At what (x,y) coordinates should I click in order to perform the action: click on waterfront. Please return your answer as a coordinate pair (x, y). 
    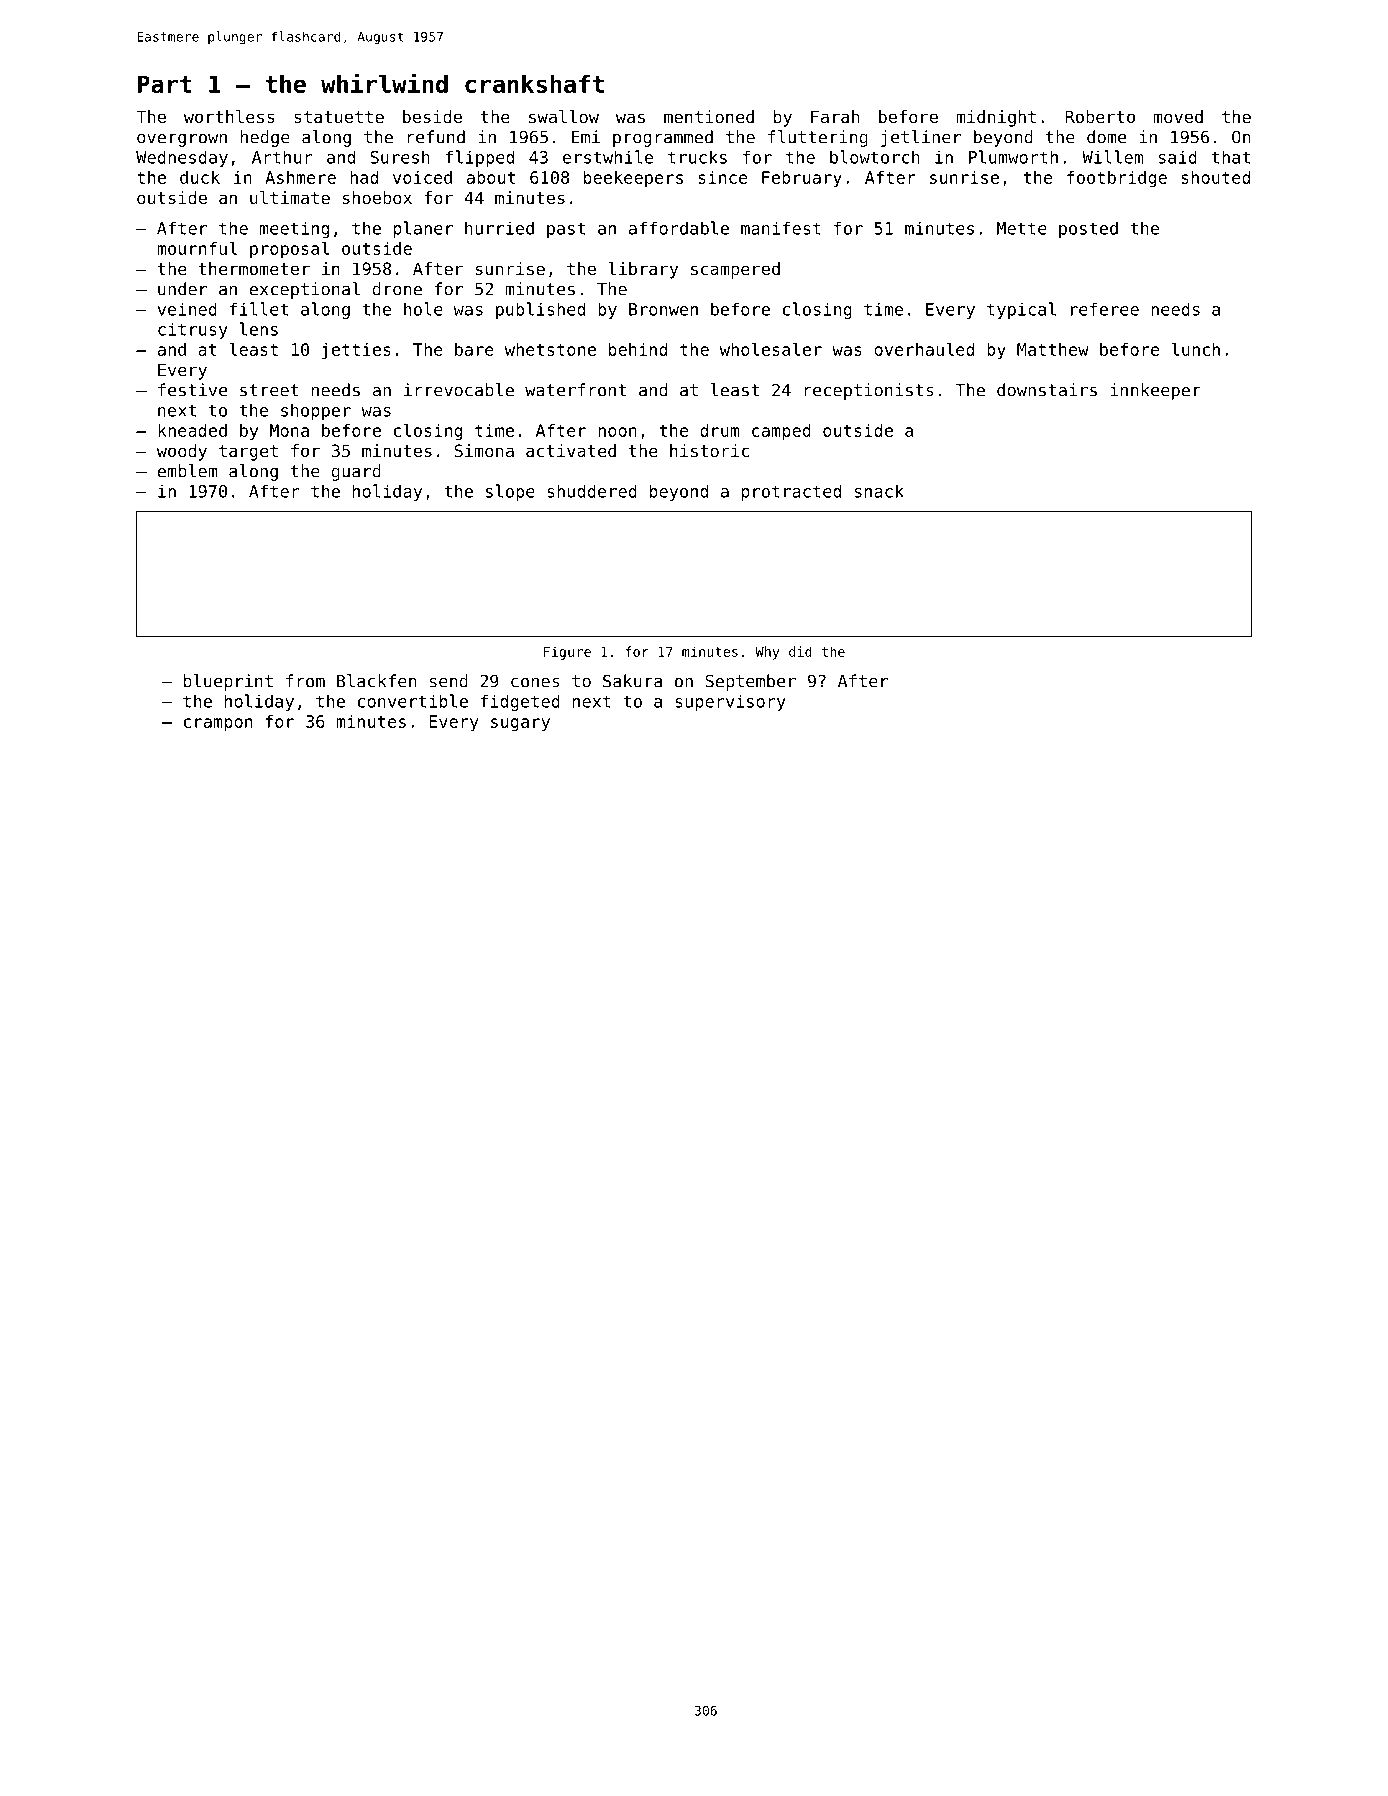
    Looking at the image, I should click on (575, 390).
